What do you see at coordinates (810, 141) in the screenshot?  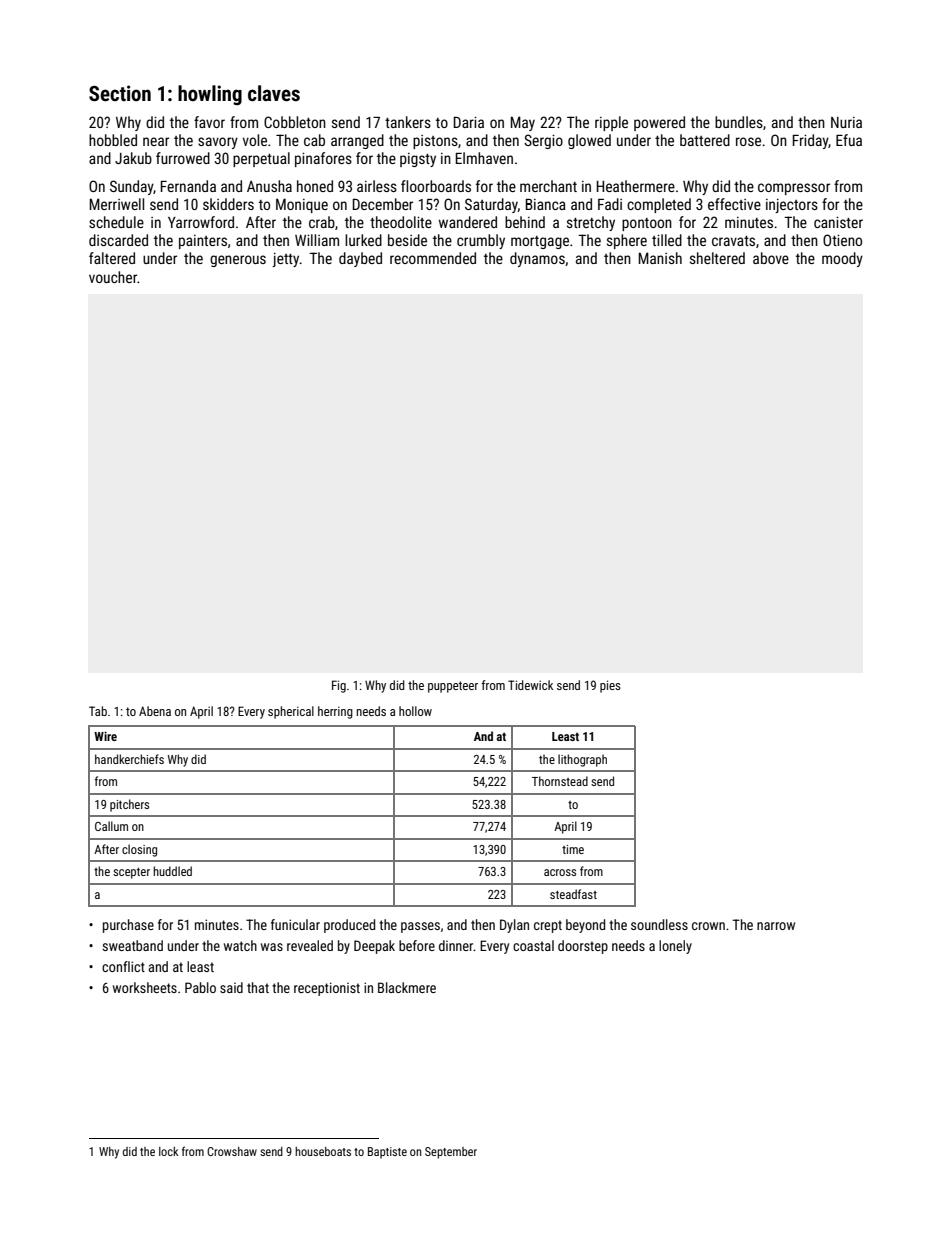 I see `Friday` at bounding box center [810, 141].
